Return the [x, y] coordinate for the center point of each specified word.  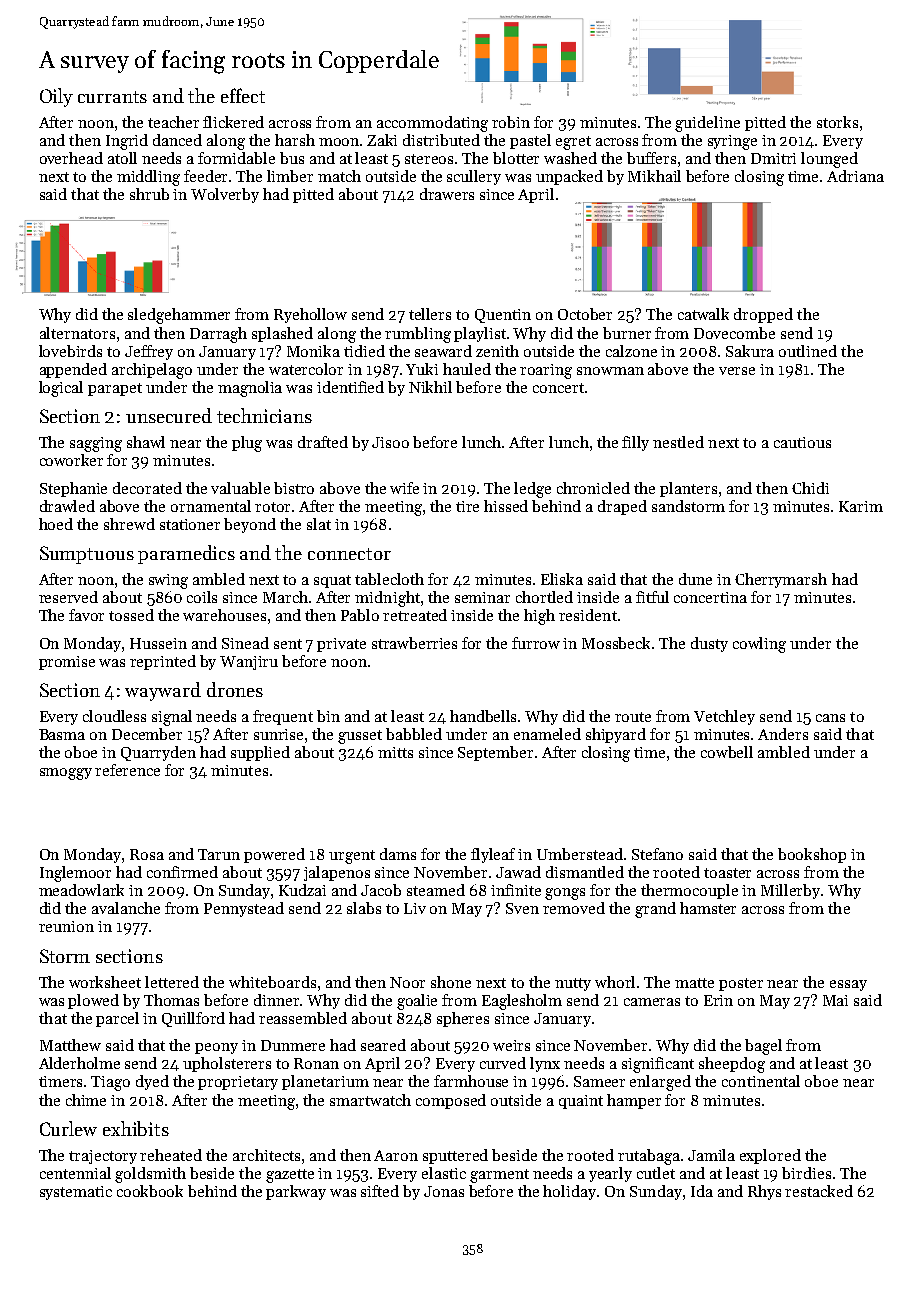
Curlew [68, 1128]
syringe [732, 142]
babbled [414, 734]
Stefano [657, 854]
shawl [146, 442]
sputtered [455, 1156]
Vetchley [724, 717]
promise [67, 663]
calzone [631, 351]
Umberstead [580, 854]
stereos [429, 159]
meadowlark [81, 890]
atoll [122, 158]
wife [404, 488]
